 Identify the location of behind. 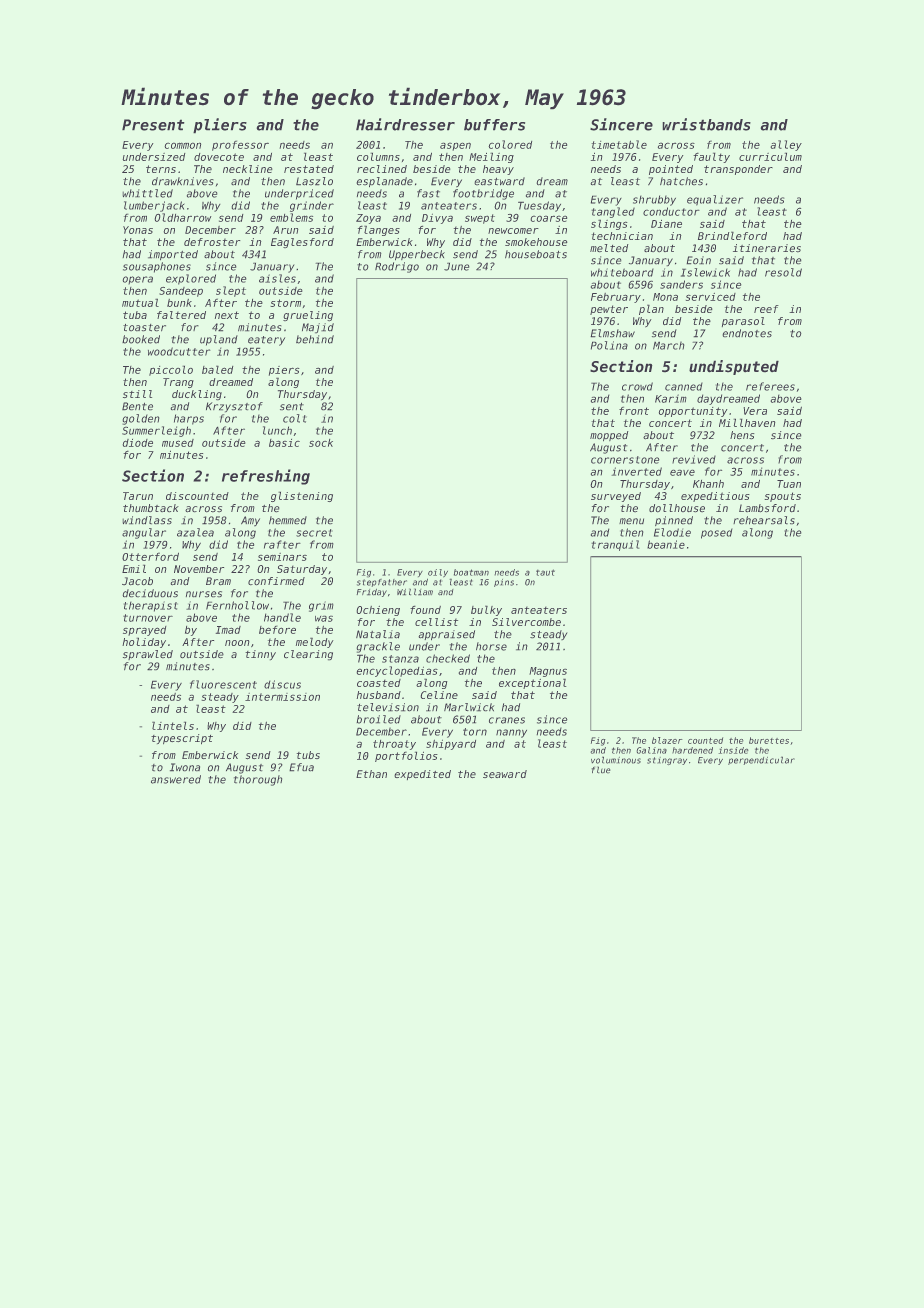
(315, 339).
